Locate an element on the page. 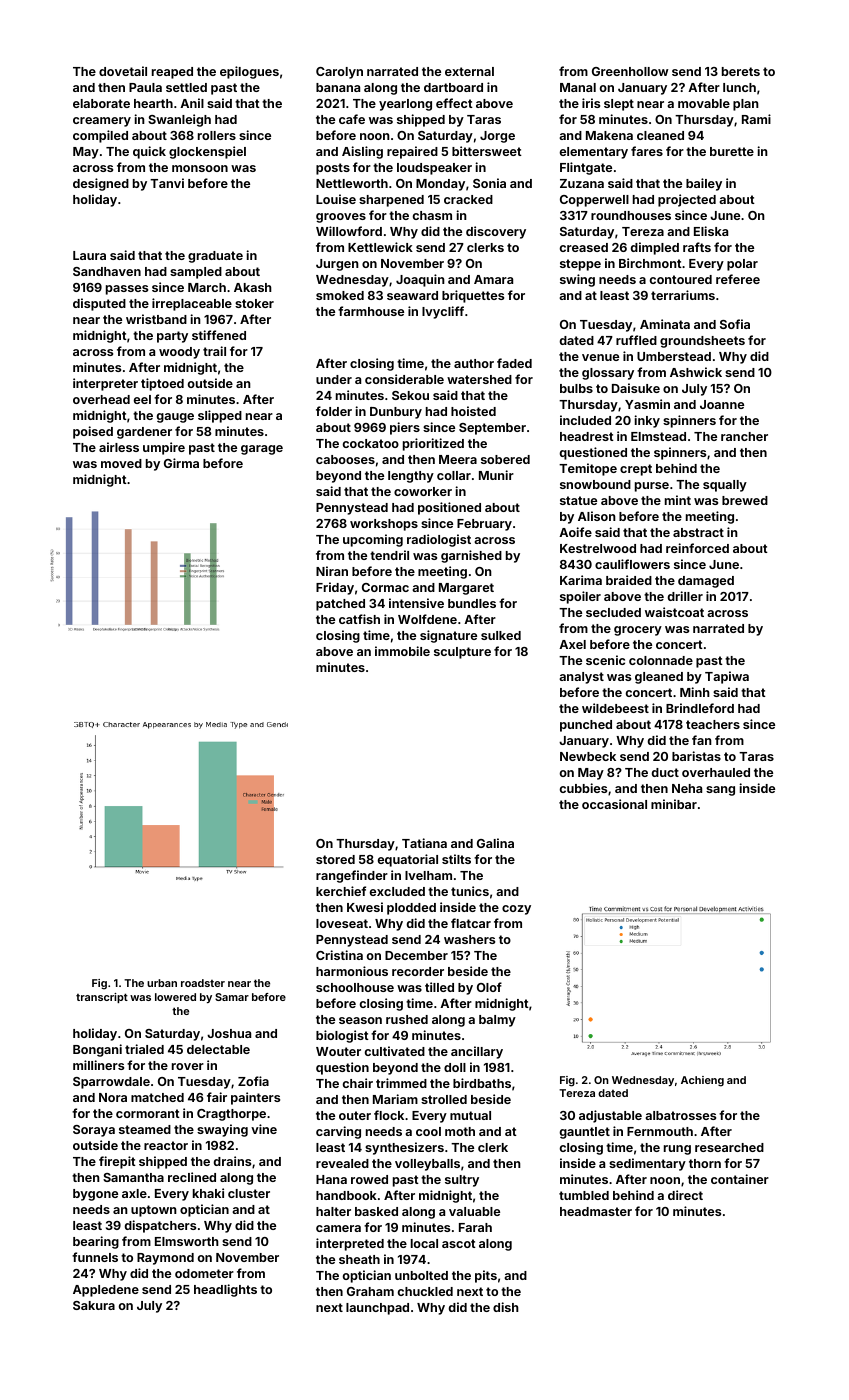 This document has height=1400, width=849. bailey is located at coordinates (704, 184).
